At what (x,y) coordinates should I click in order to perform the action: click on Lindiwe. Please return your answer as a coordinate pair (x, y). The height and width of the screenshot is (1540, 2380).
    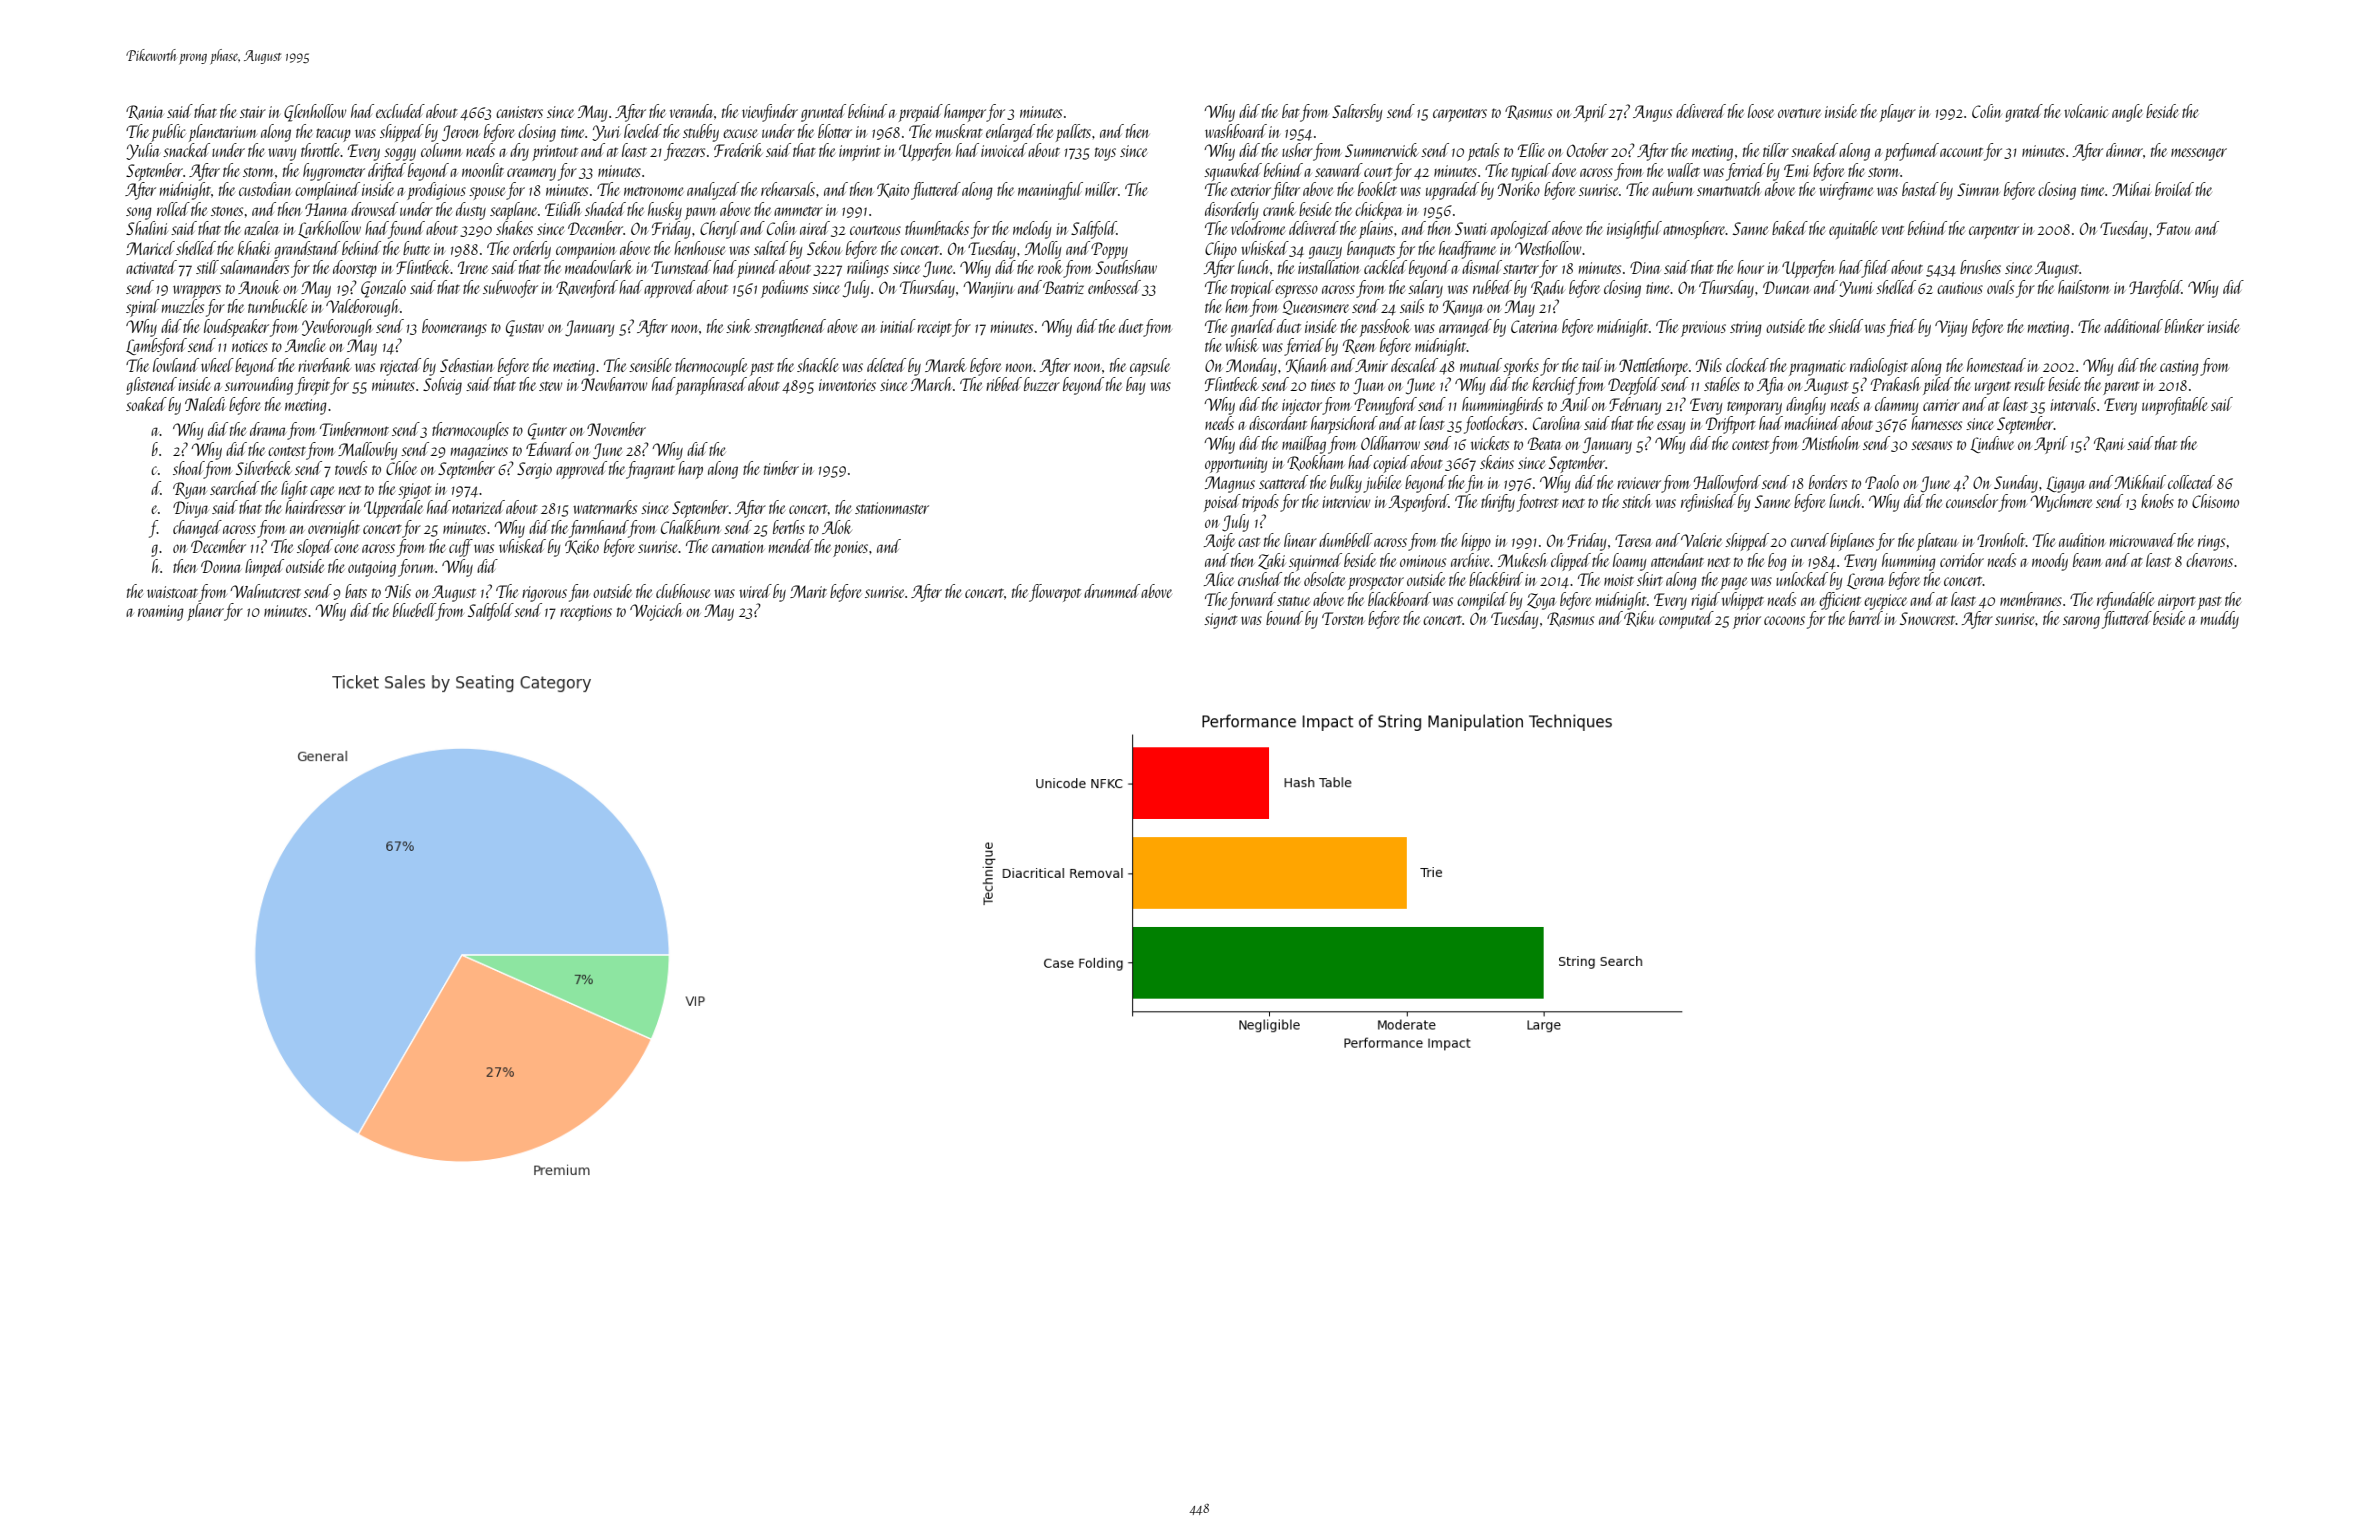
    Looking at the image, I should click on (1992, 444).
